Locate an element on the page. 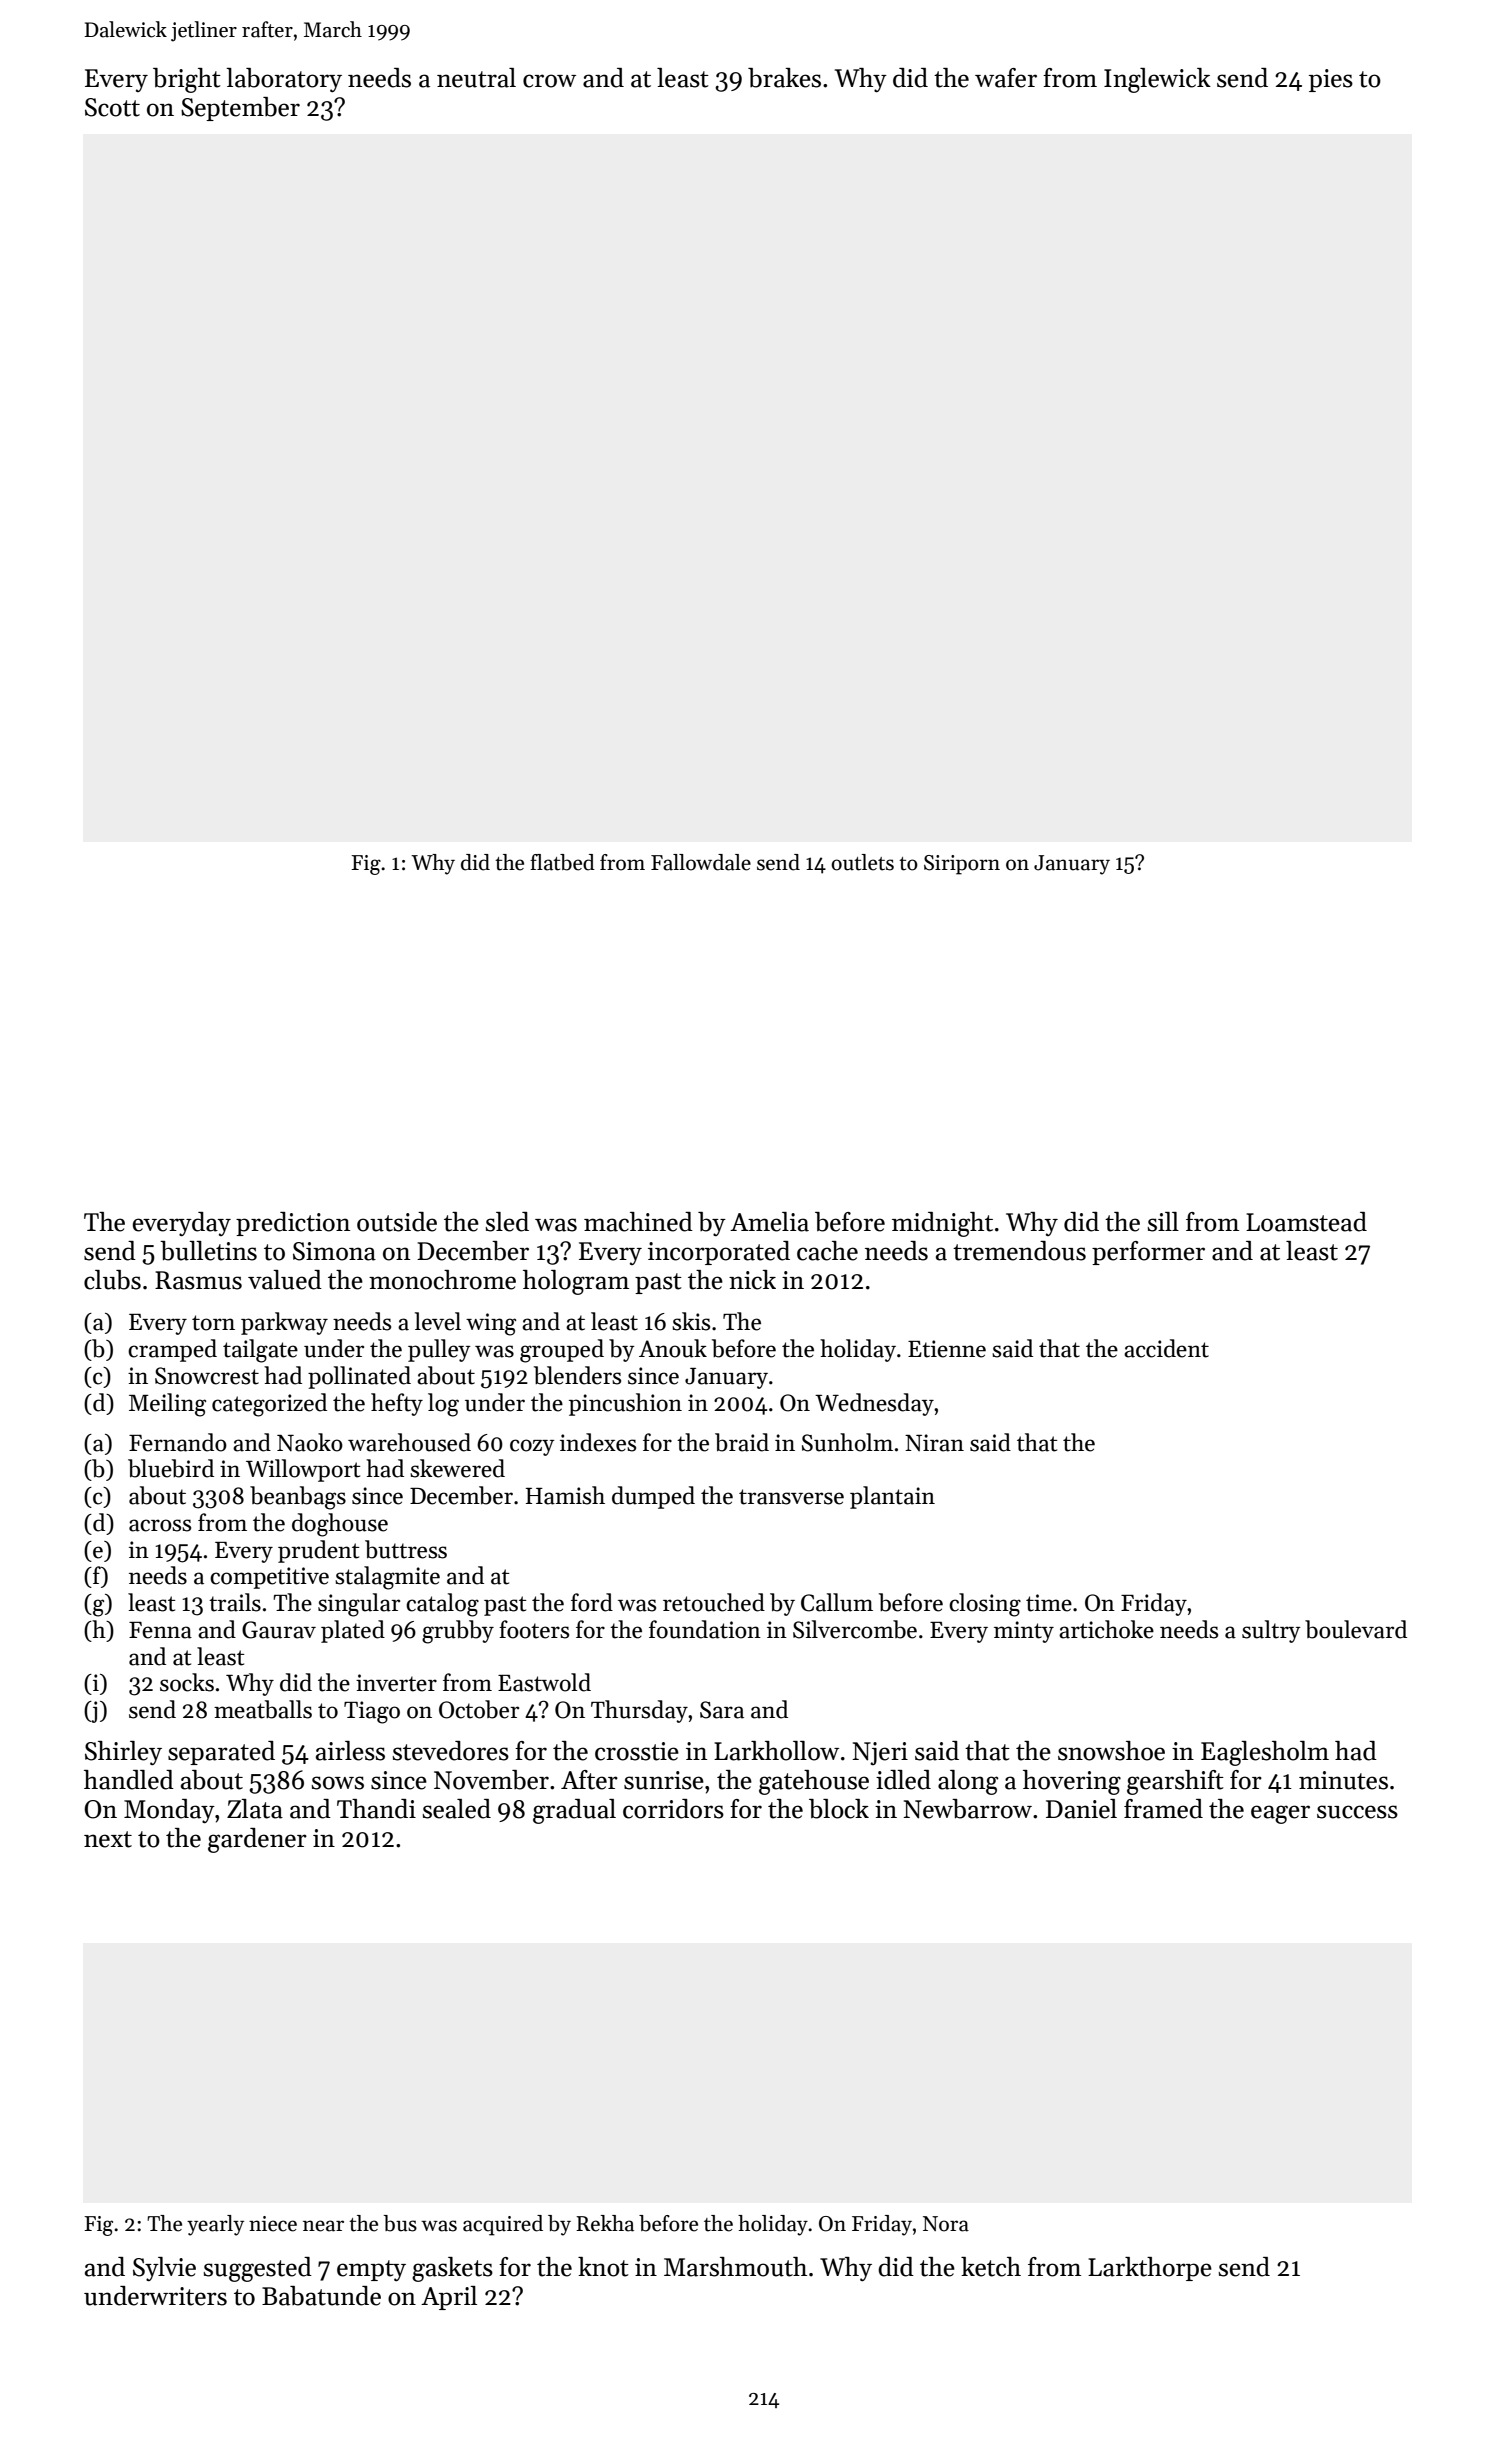 The image size is (1496, 2464). Siriporn is located at coordinates (962, 865).
